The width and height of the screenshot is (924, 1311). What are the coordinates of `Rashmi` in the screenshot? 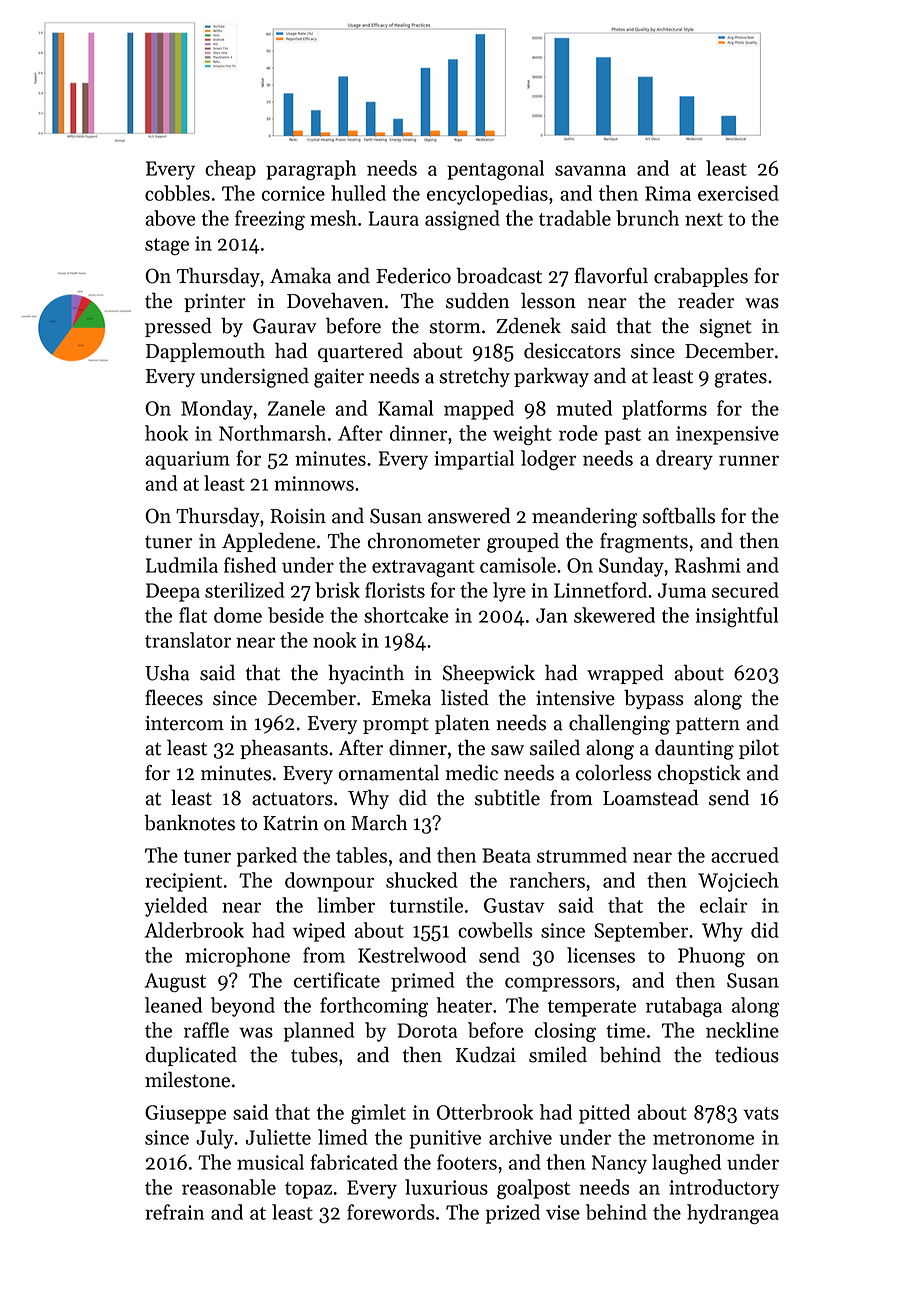 It's located at (708, 565).
